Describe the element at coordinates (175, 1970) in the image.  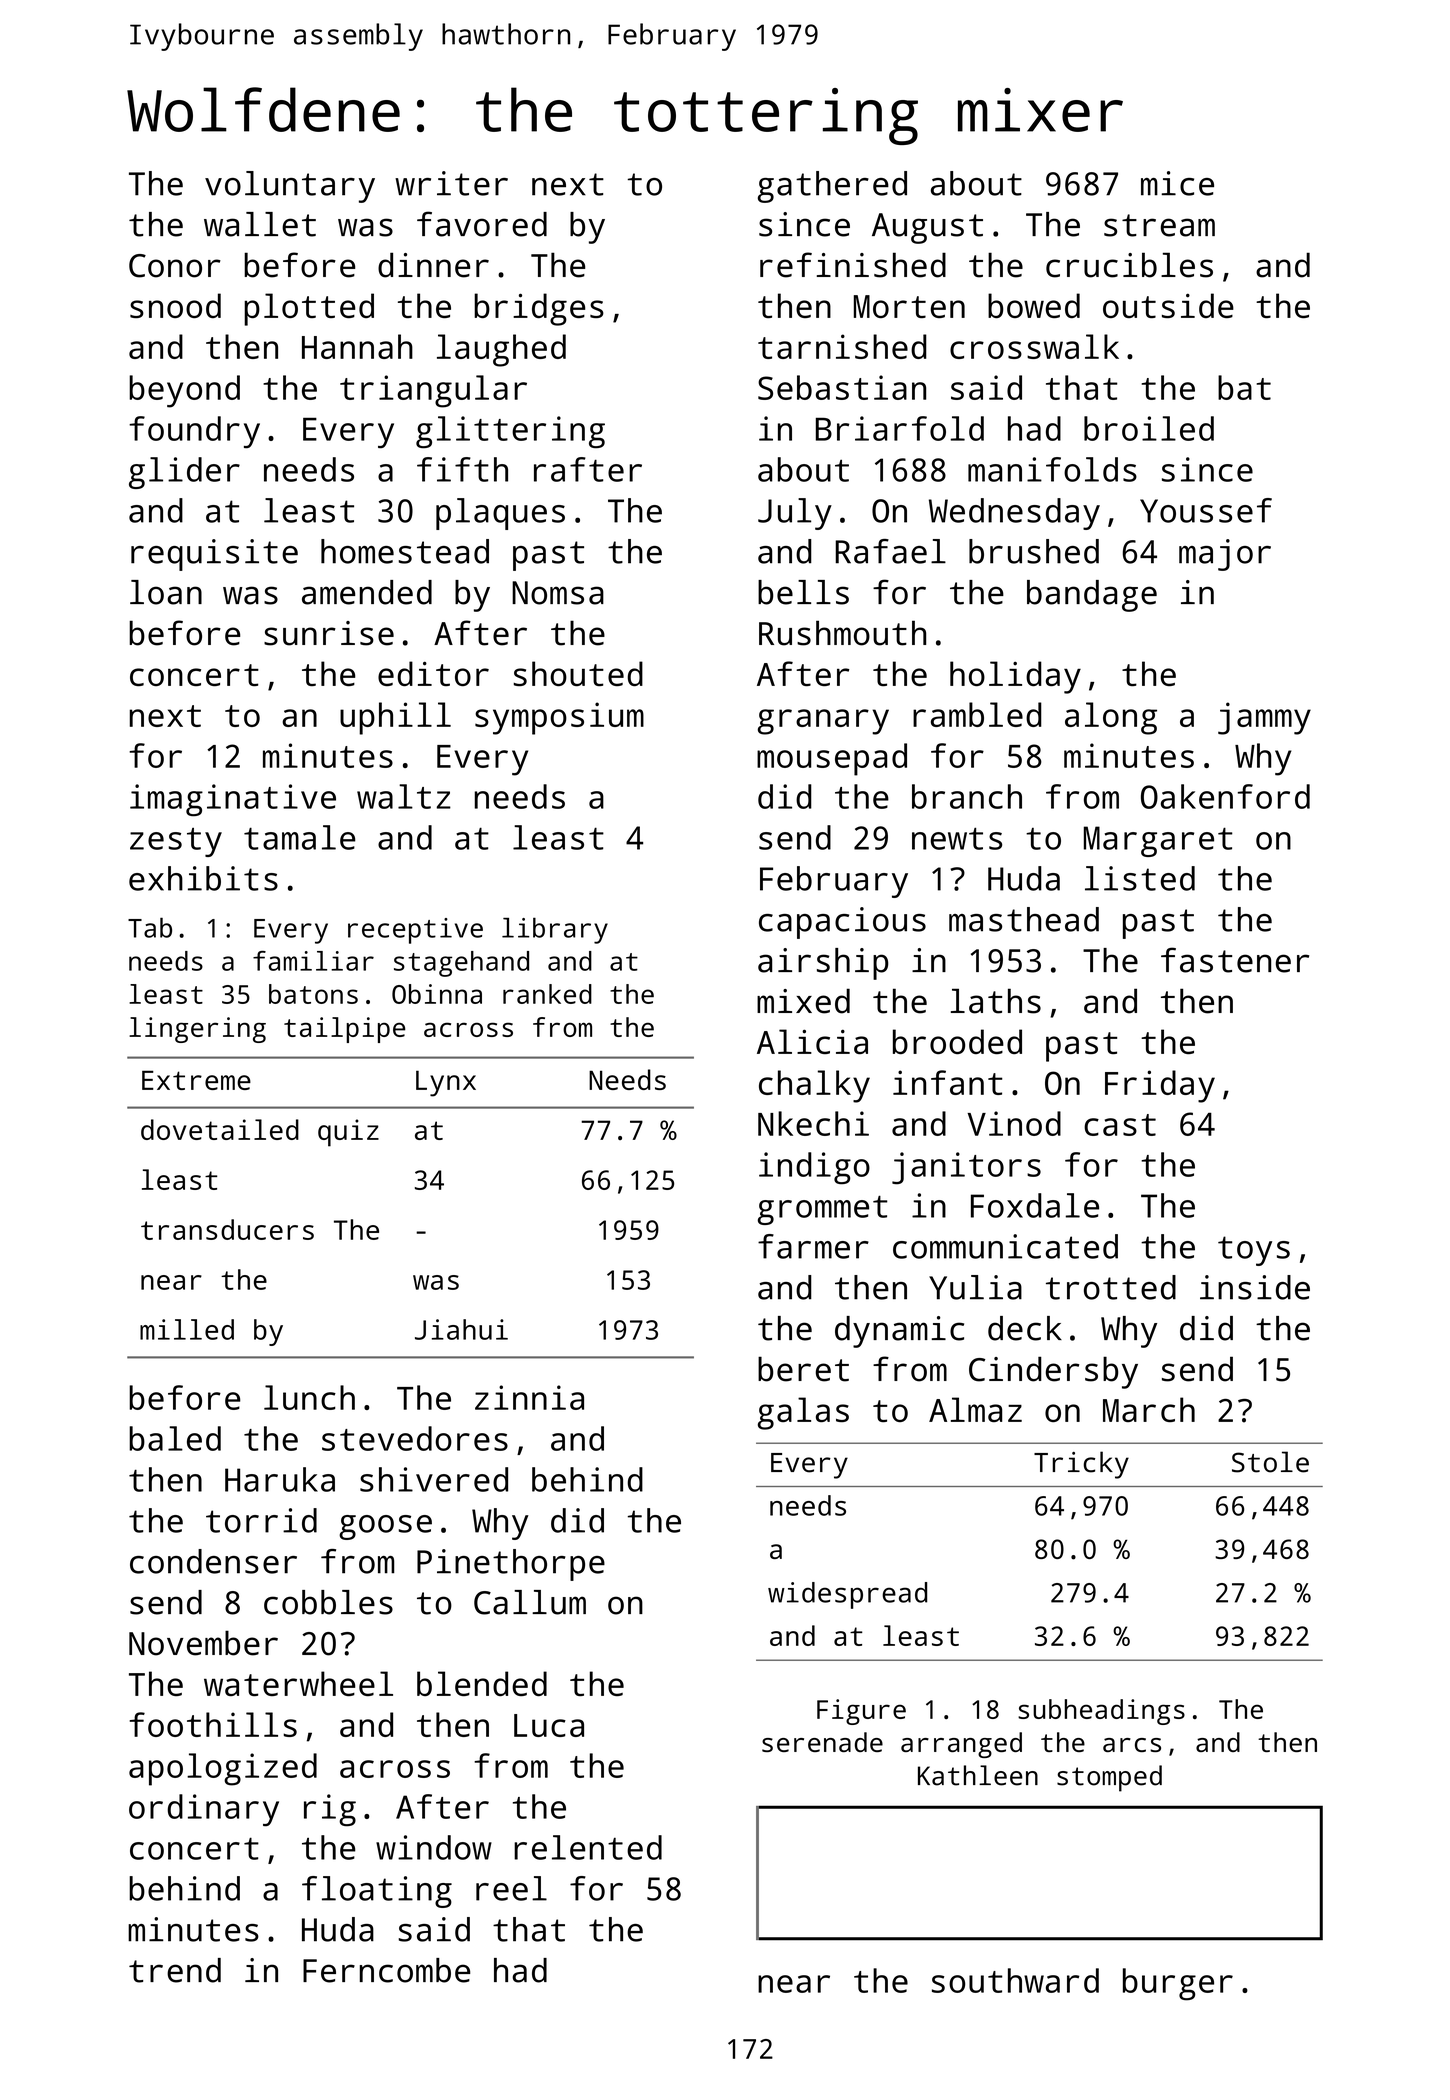
I see `trend` at that location.
